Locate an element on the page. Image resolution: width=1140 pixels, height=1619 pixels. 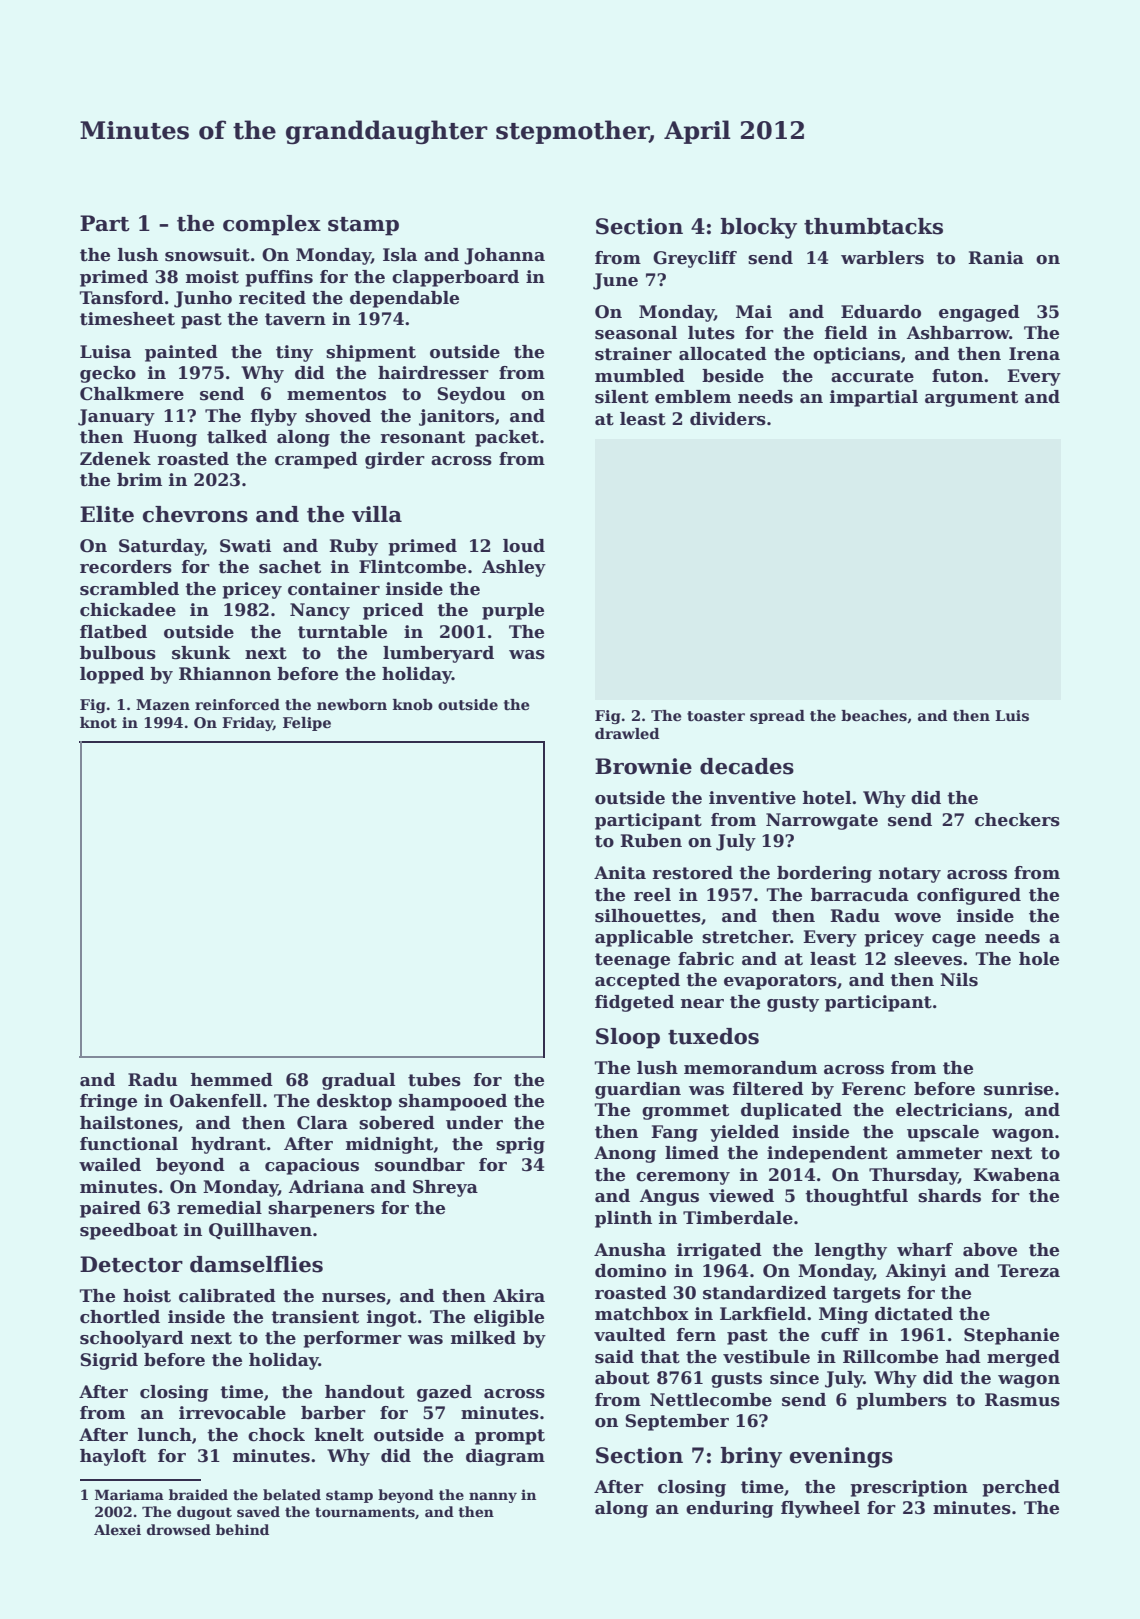
Rhiannon is located at coordinates (225, 674).
